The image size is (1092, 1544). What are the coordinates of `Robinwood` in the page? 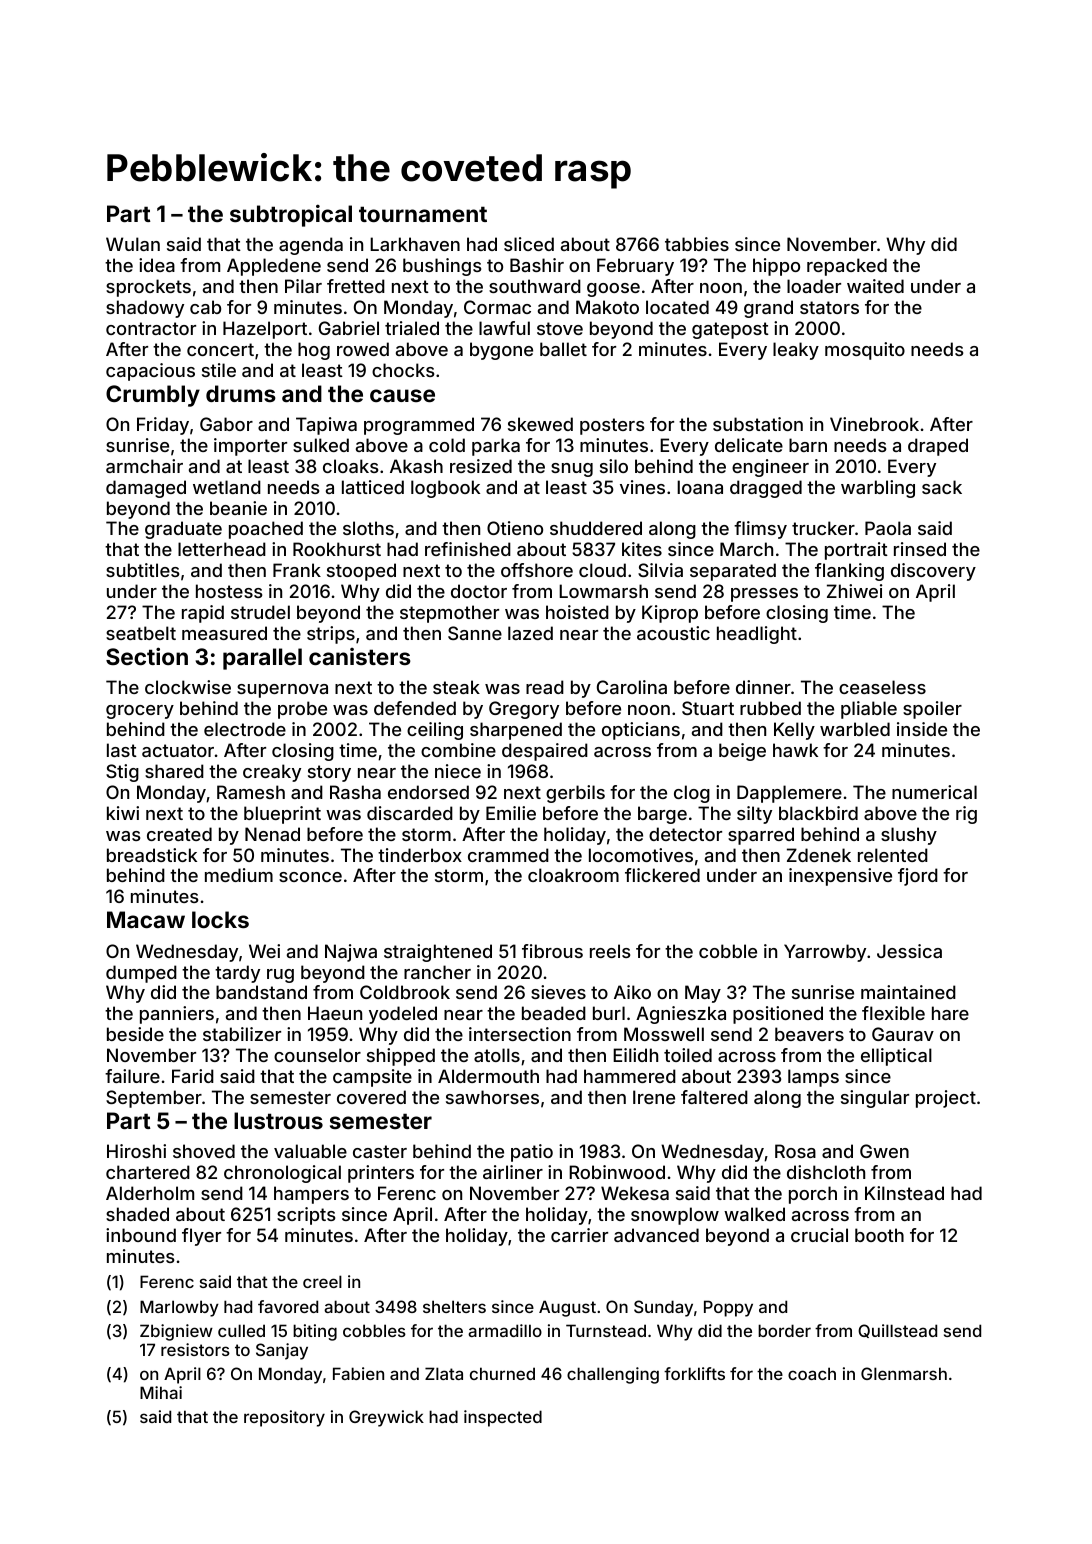 It's located at (617, 1172).
